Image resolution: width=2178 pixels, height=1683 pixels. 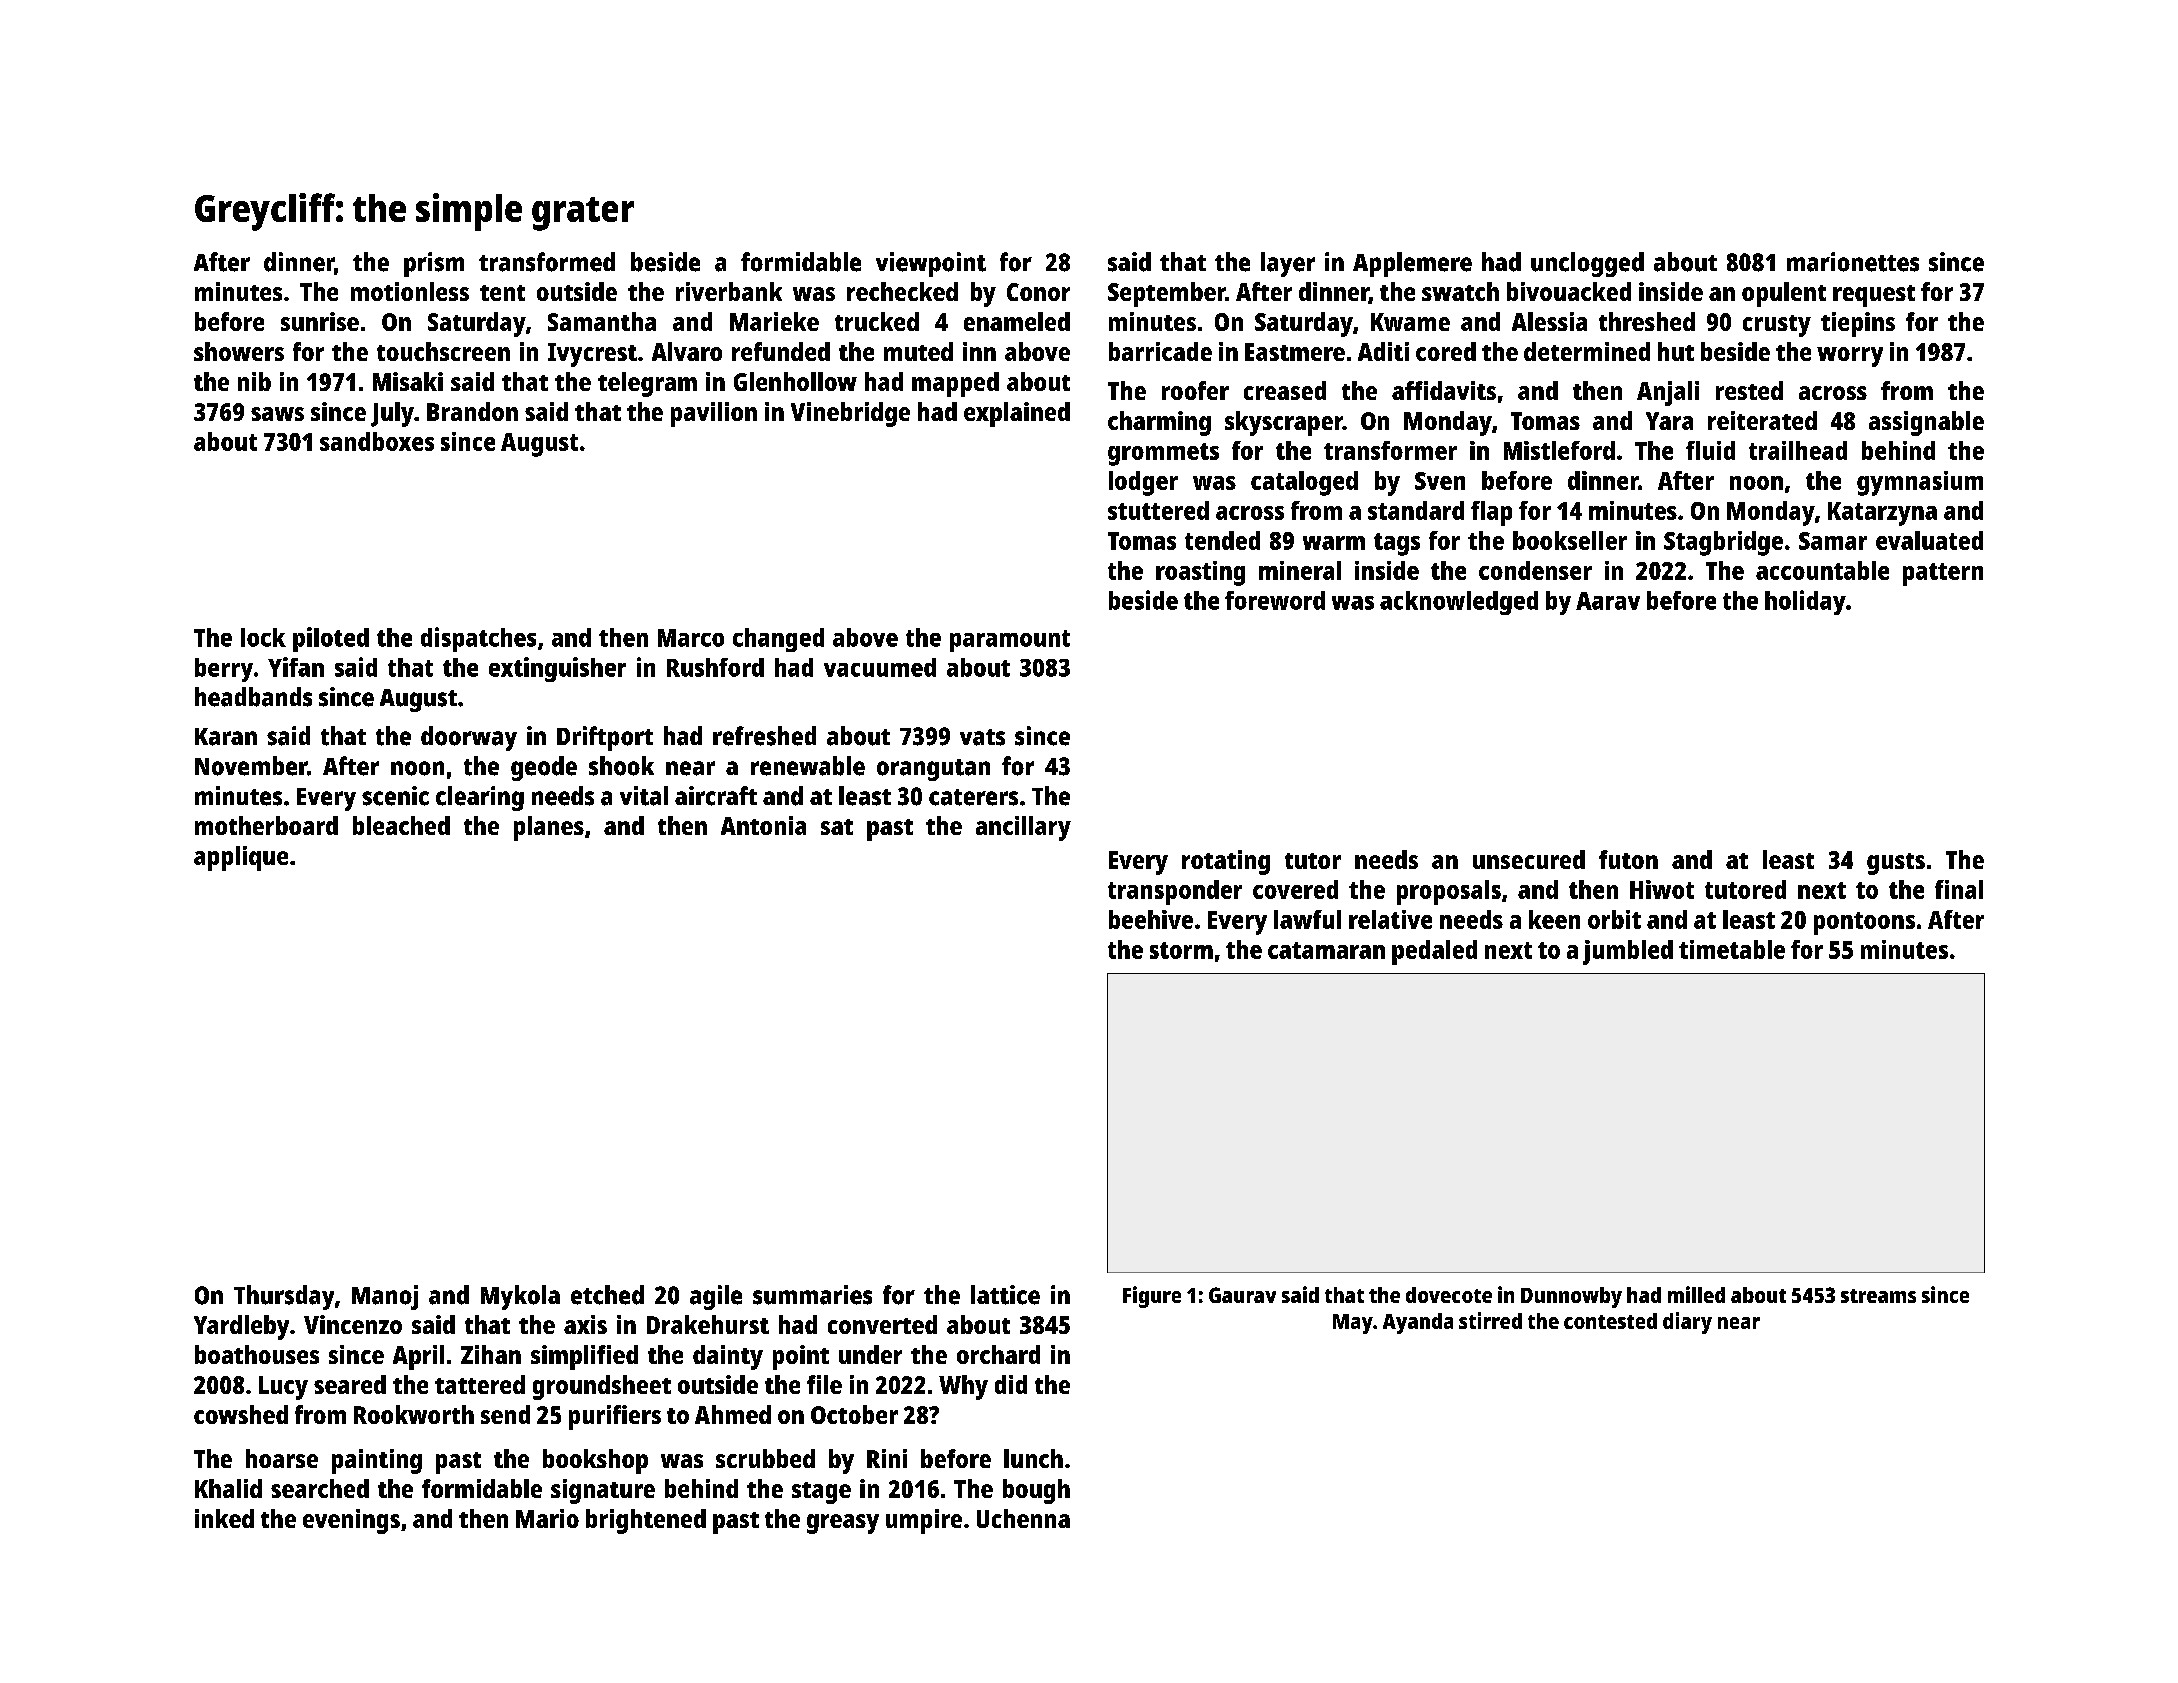 I want to click on Brandon, so click(x=472, y=411).
